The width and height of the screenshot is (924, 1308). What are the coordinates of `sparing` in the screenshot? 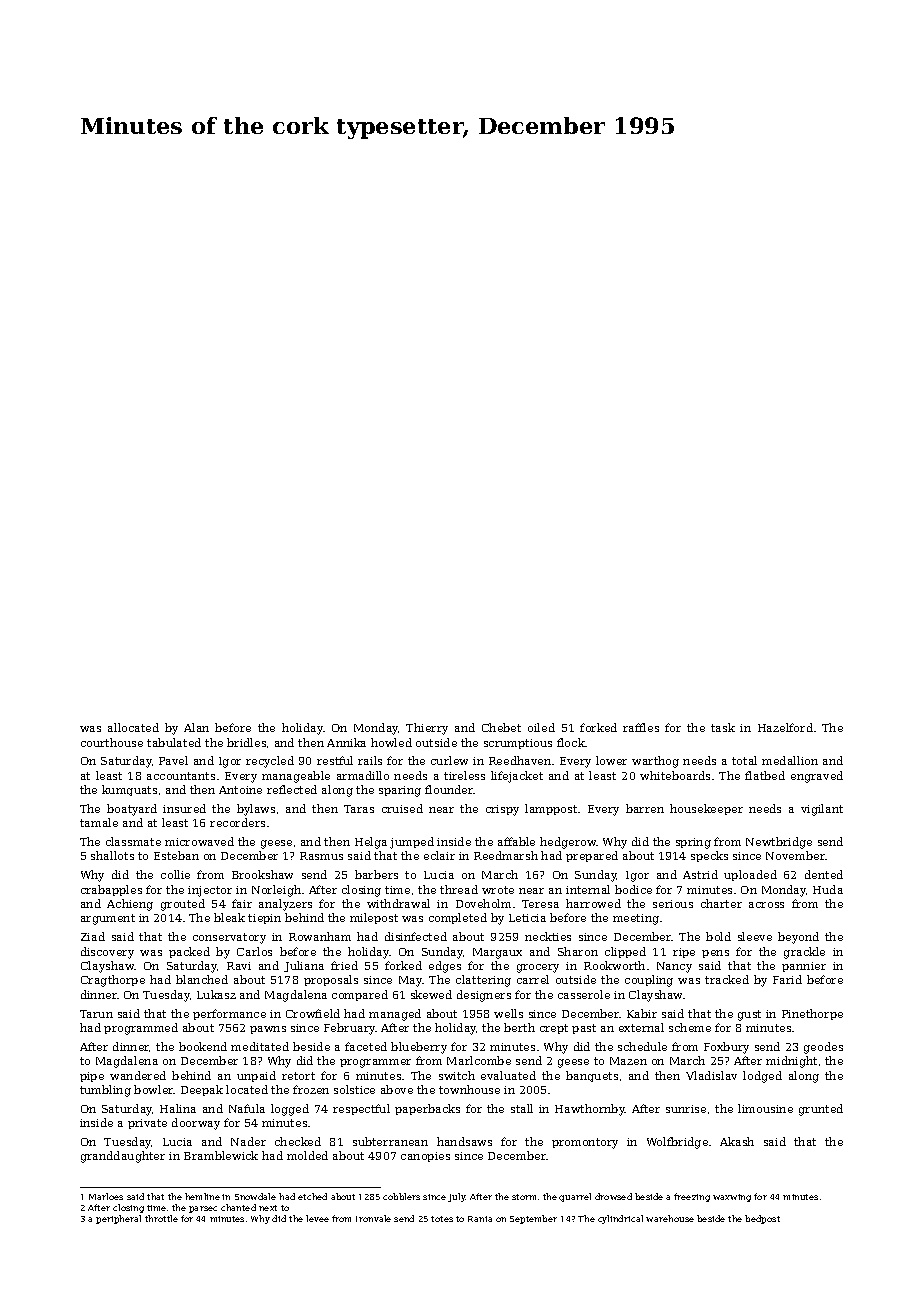 It's located at (400, 791).
